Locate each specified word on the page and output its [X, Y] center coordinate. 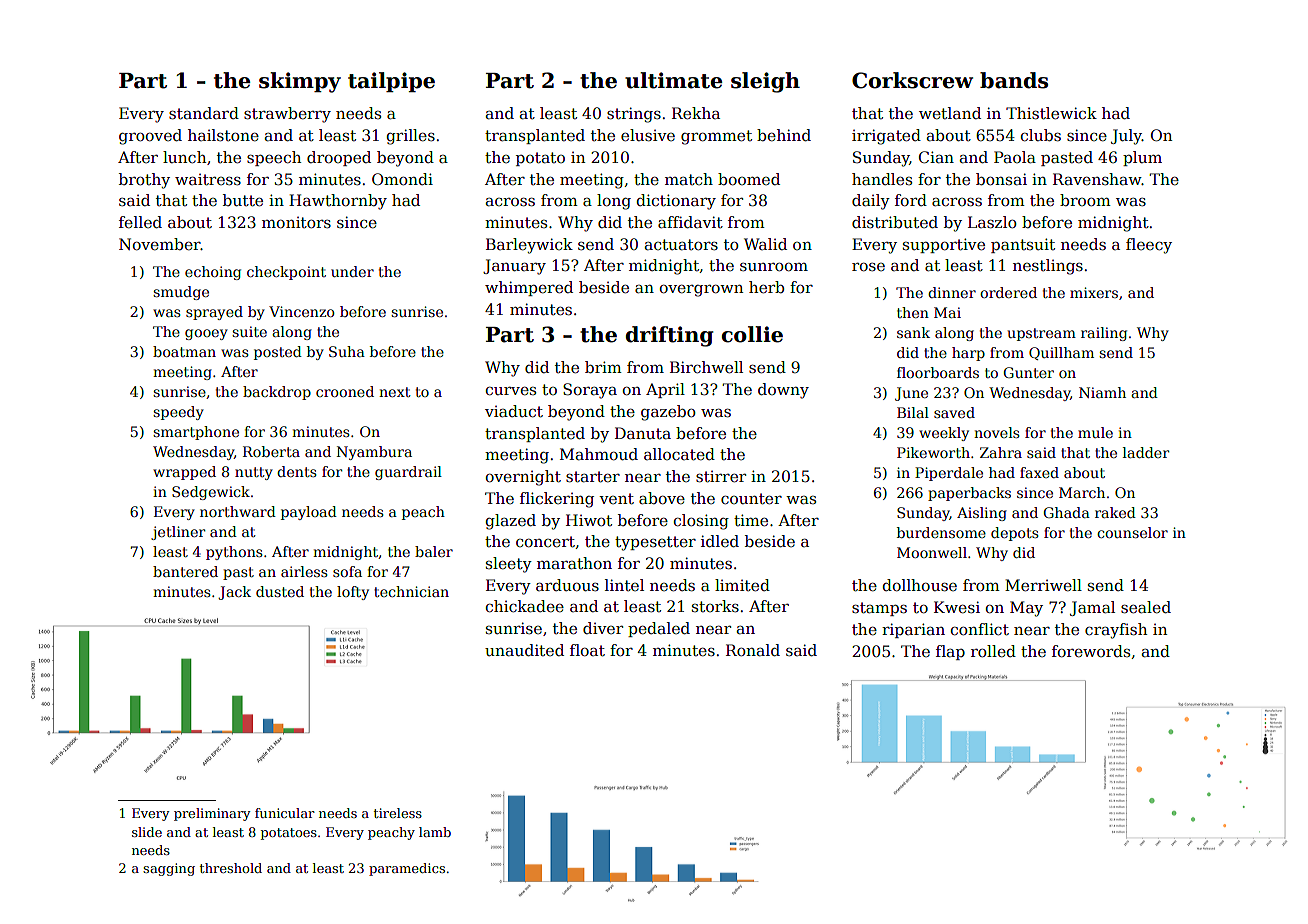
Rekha [696, 113]
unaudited [524, 650]
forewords [1091, 651]
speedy [178, 413]
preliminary [212, 814]
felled [140, 222]
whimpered [529, 288]
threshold [231, 868]
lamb [435, 832]
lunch [184, 157]
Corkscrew [912, 80]
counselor [1132, 532]
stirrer [721, 477]
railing [1104, 334]
